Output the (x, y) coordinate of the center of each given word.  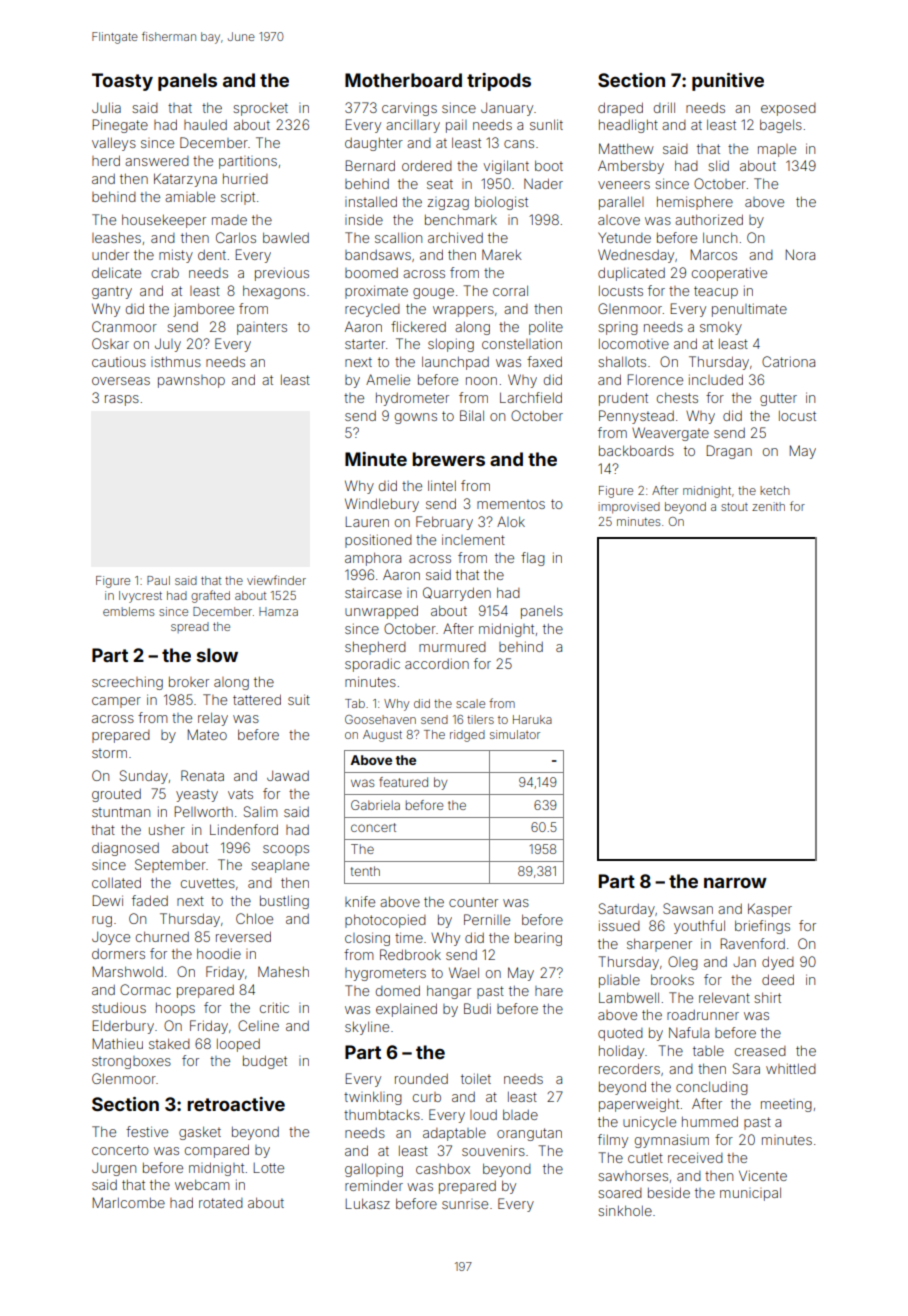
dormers (118, 954)
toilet (476, 1078)
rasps (122, 400)
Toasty (122, 82)
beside (669, 1192)
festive (147, 1131)
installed (371, 201)
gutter (778, 399)
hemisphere (695, 203)
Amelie (388, 379)
